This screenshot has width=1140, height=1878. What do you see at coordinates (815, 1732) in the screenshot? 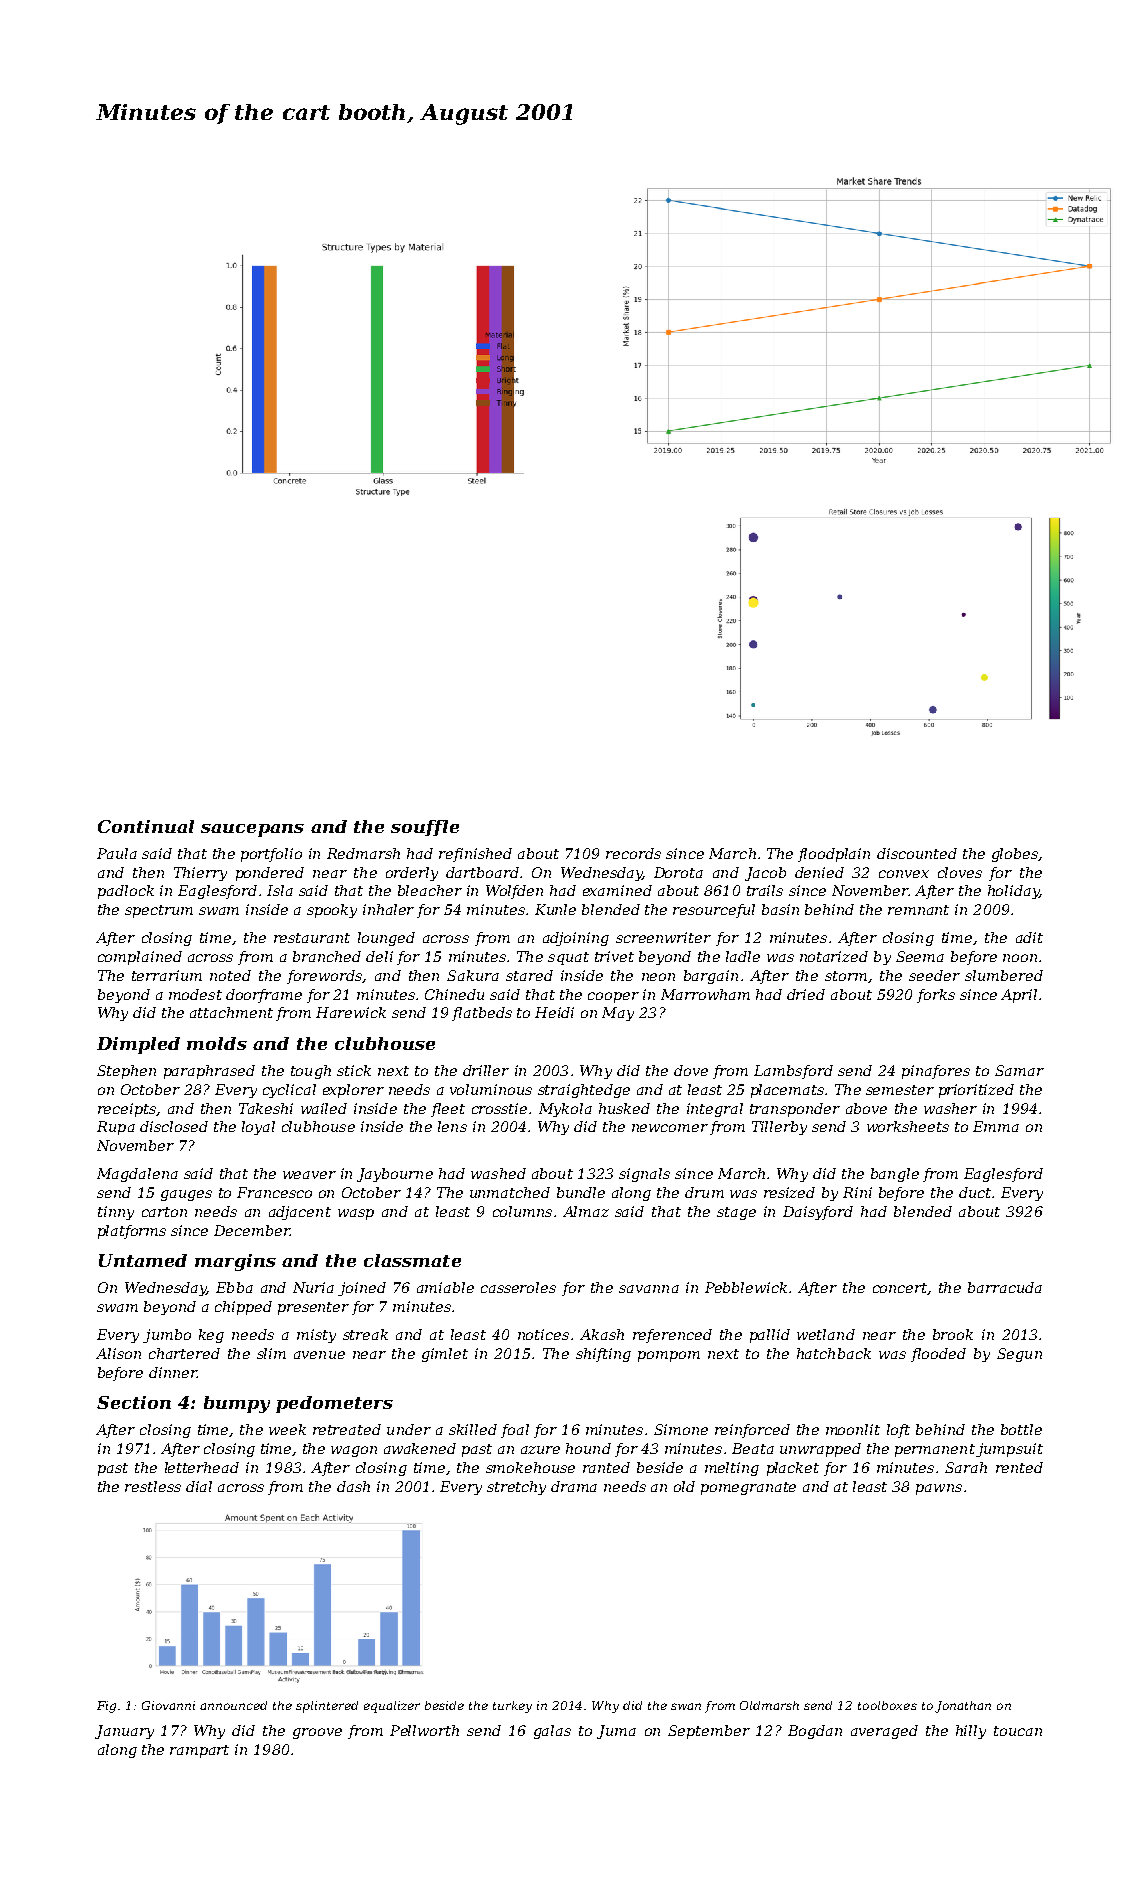
I see `Bogdan` at bounding box center [815, 1732].
